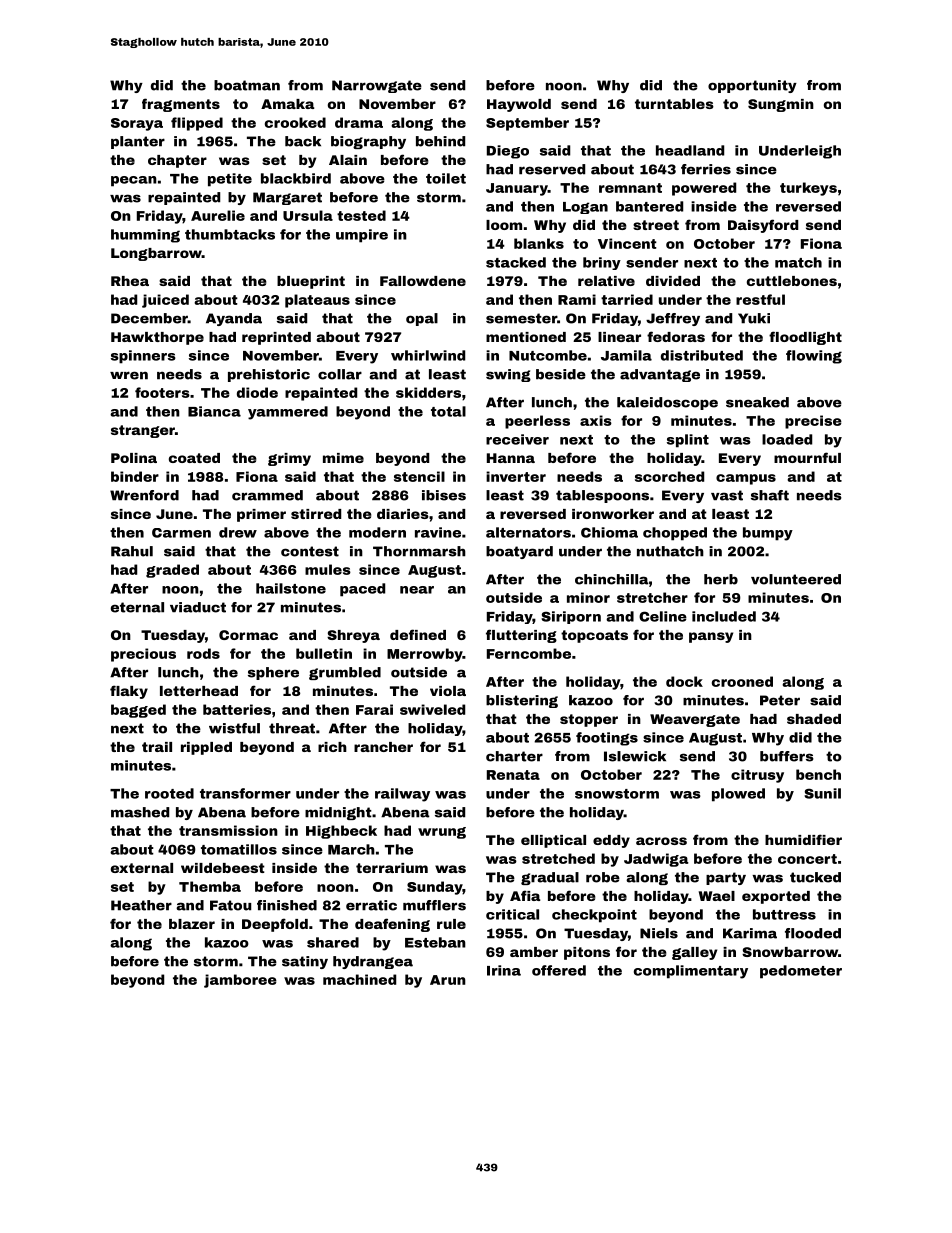 The width and height of the screenshot is (952, 1233). What do you see at coordinates (656, 860) in the screenshot?
I see `Jadwiga` at bounding box center [656, 860].
